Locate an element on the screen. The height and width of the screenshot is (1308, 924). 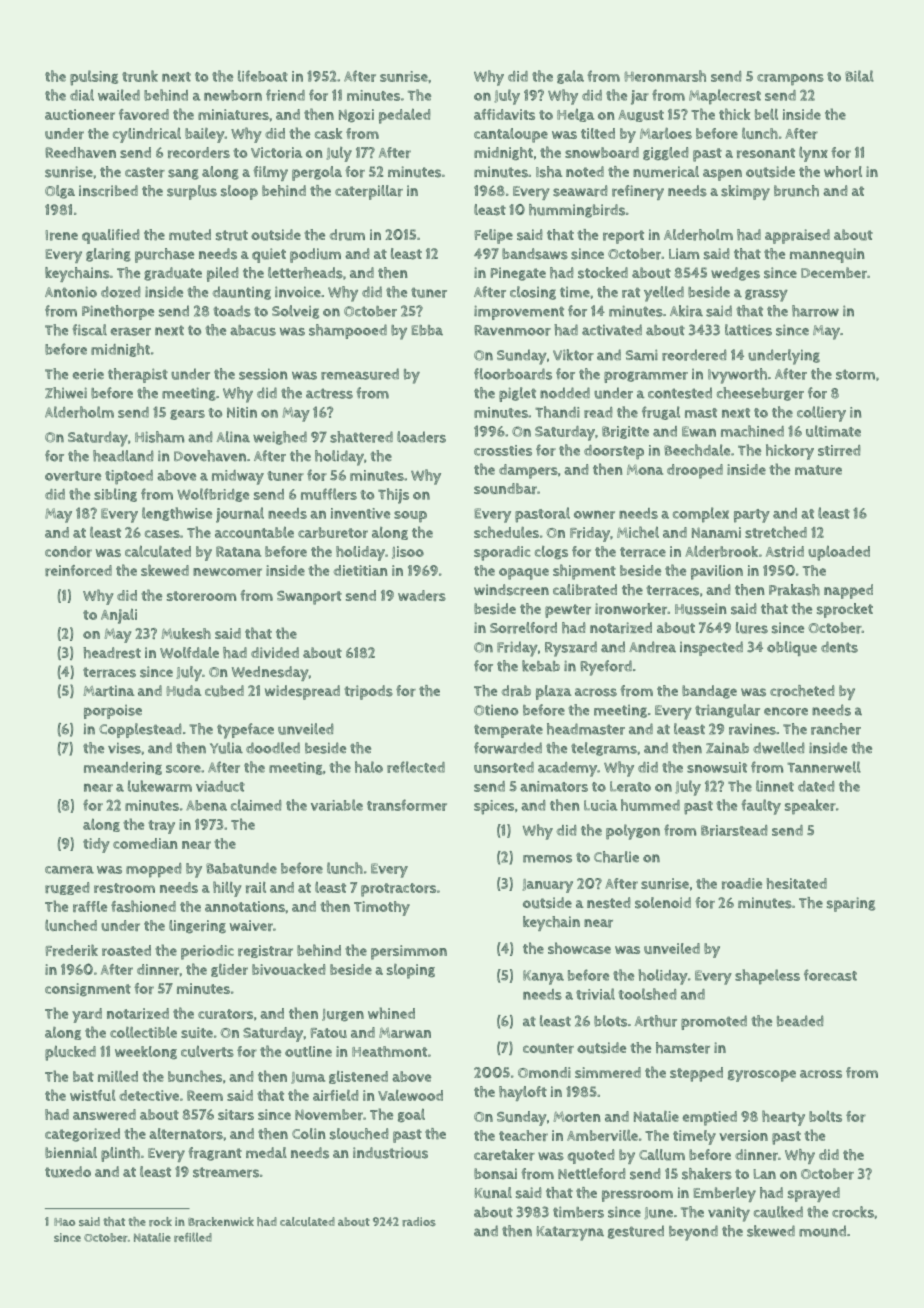
Frederik is located at coordinates (72, 950).
